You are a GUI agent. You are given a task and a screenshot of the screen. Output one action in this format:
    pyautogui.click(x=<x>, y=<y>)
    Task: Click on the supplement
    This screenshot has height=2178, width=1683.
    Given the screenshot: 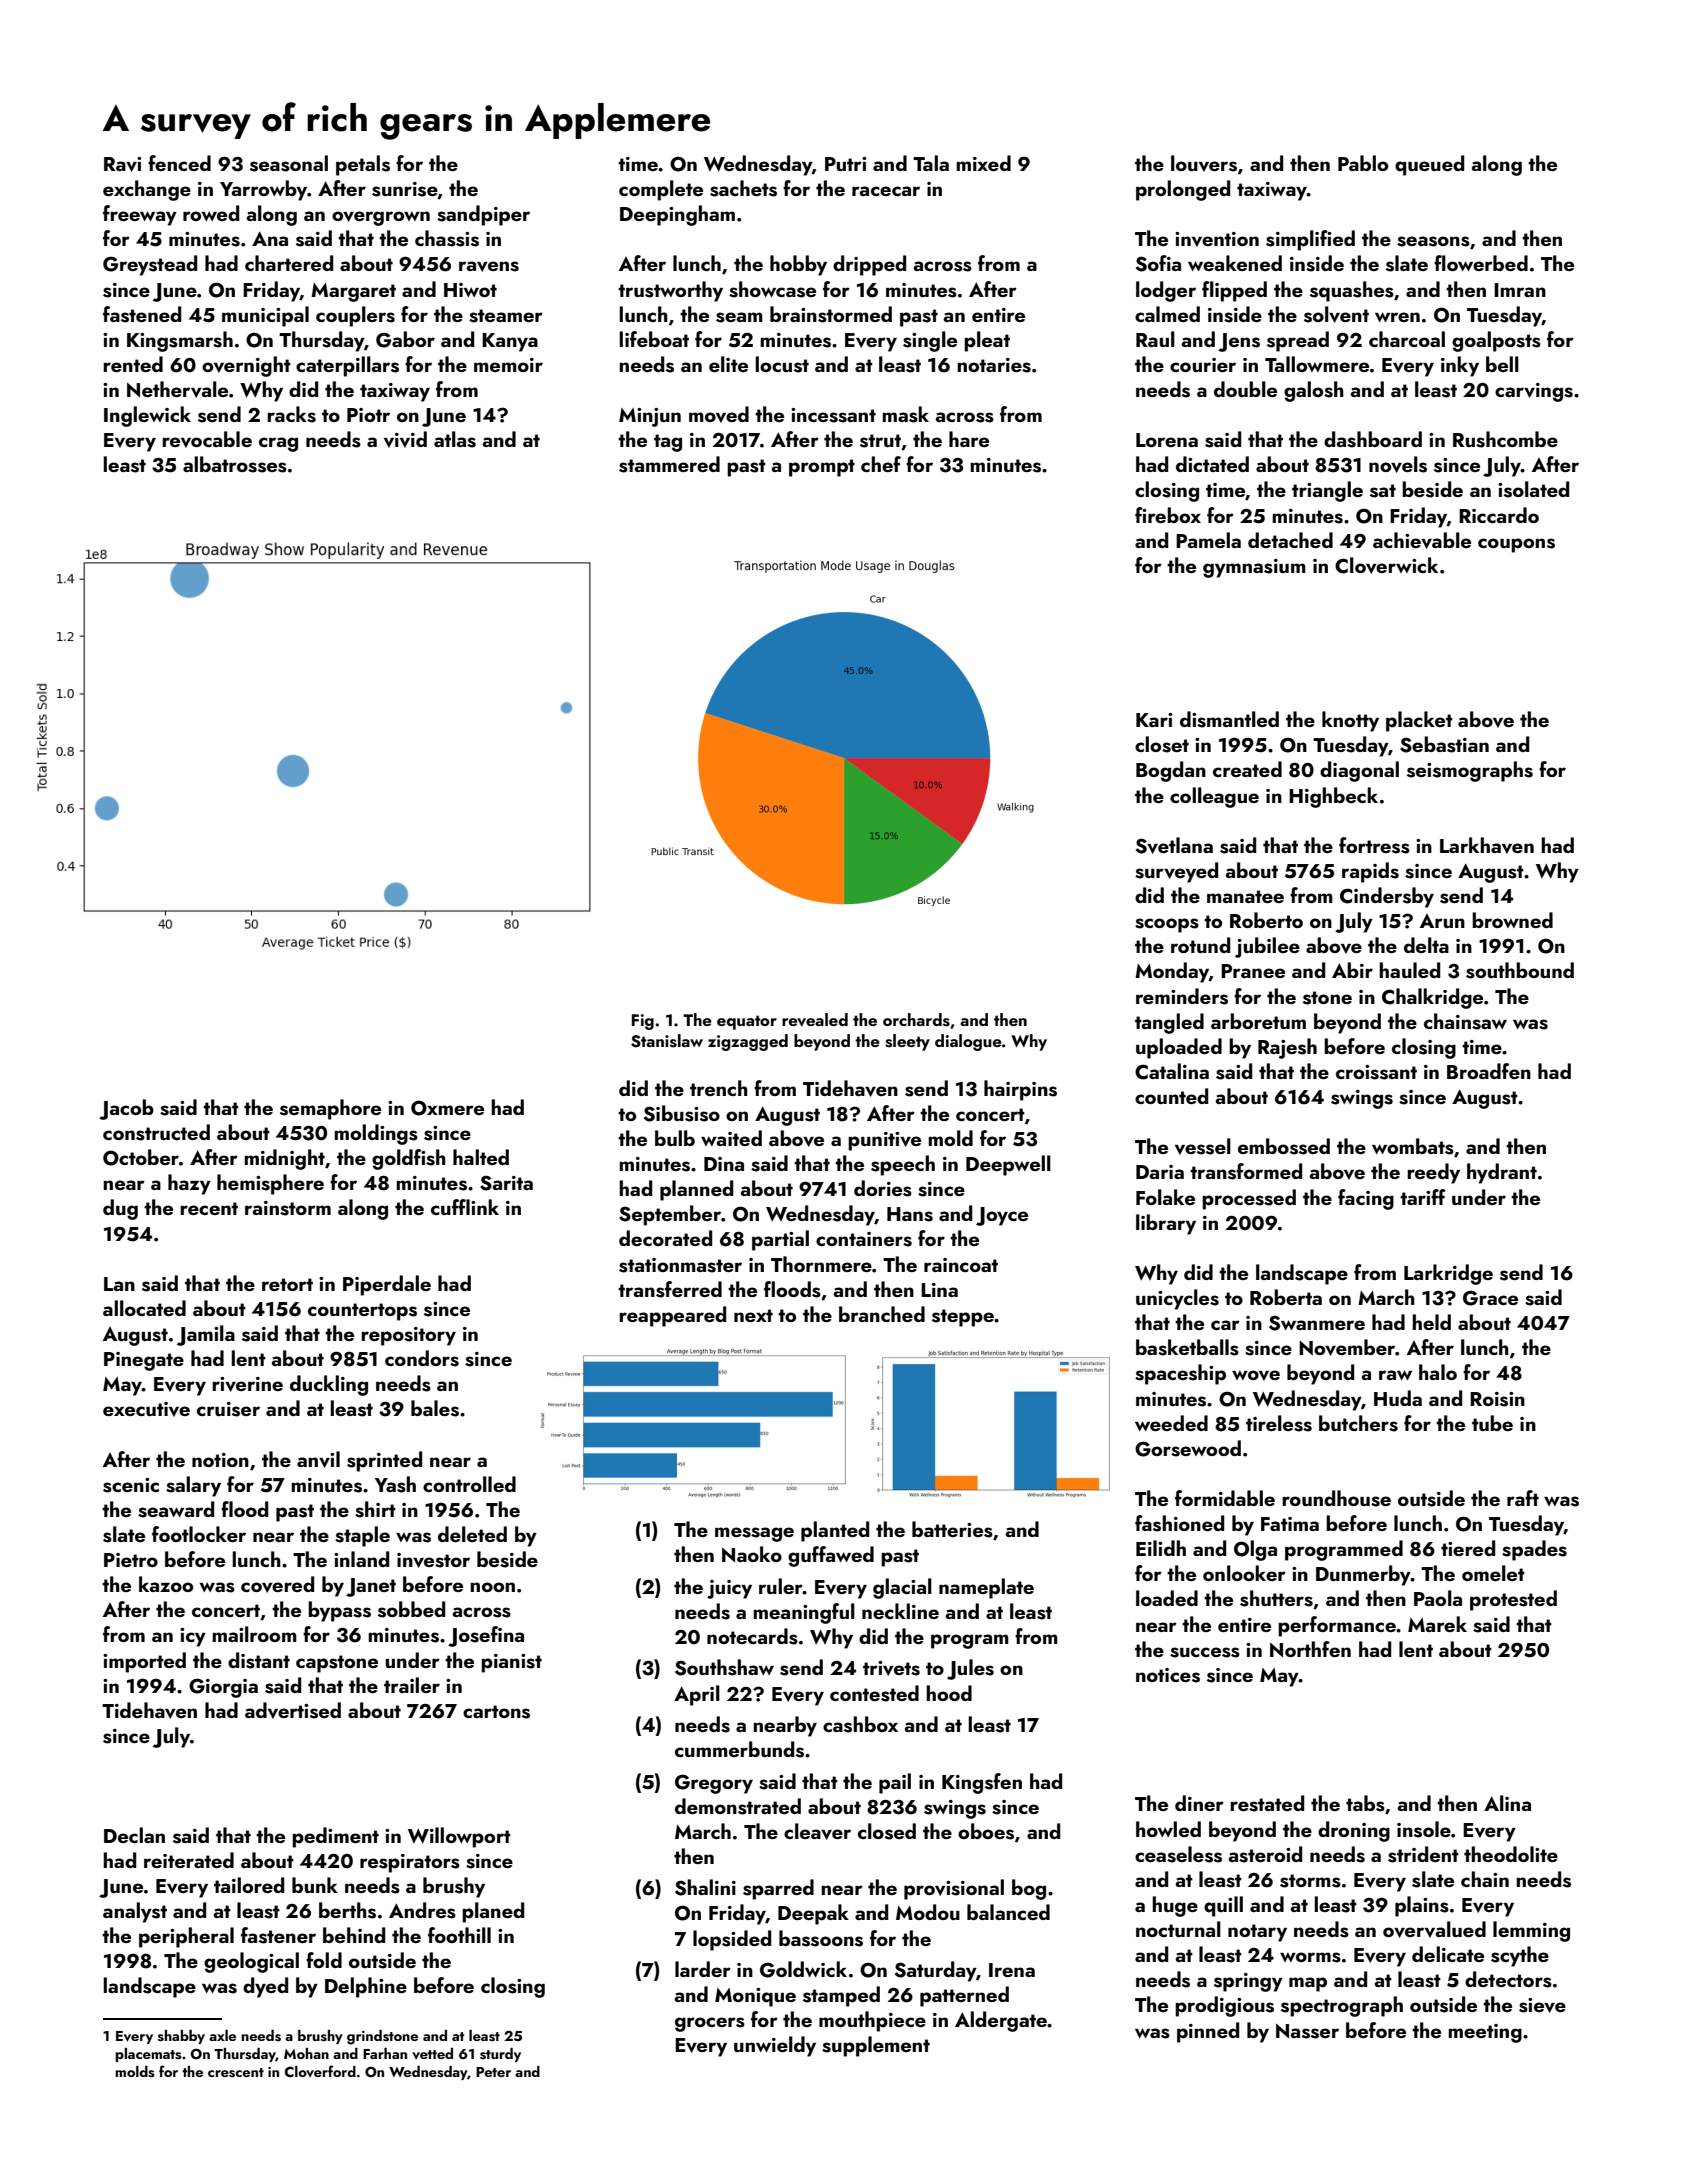 What is the action you would take?
    pyautogui.click(x=876, y=2046)
